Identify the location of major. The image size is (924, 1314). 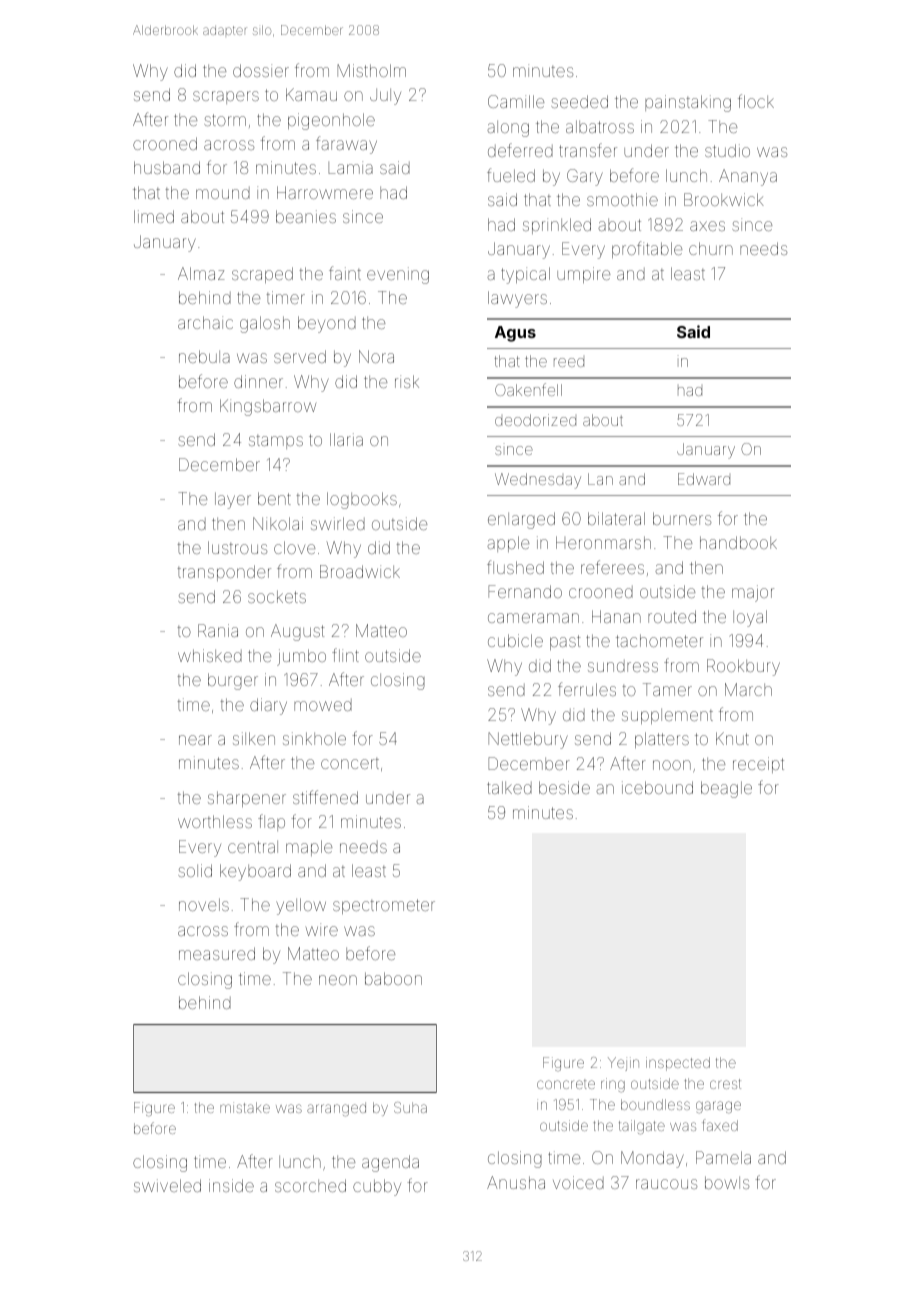
(753, 593).
